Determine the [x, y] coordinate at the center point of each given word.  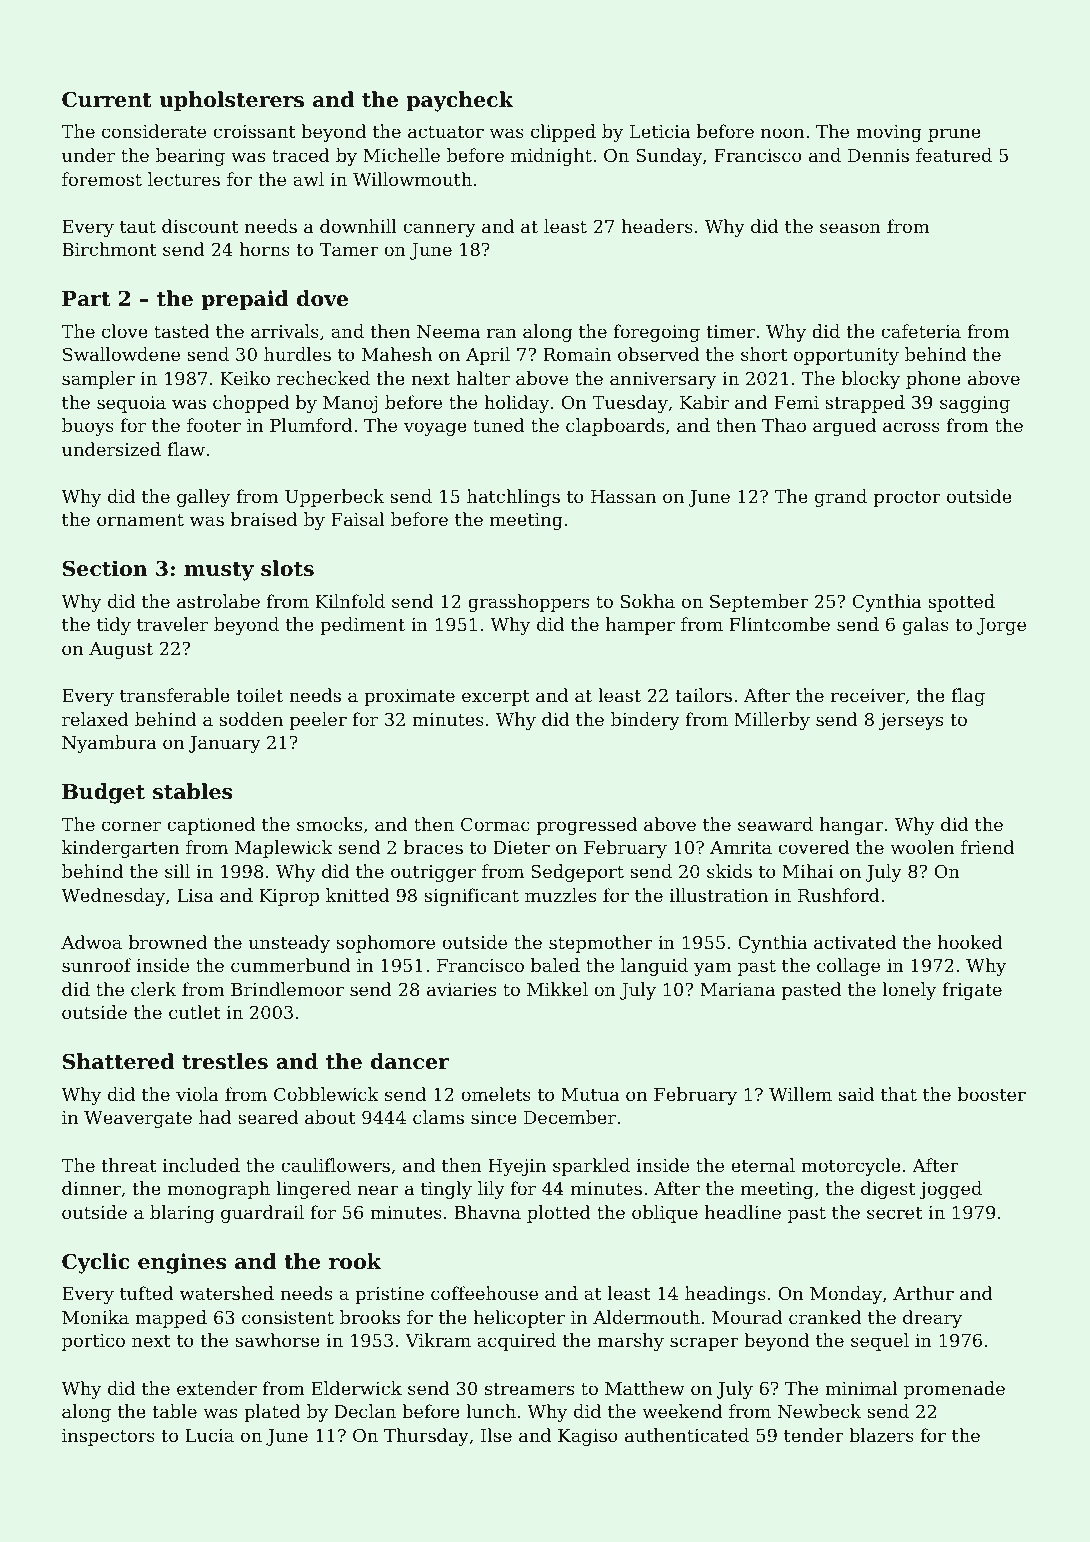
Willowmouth [412, 179]
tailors [703, 695]
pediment [362, 626]
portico [93, 1342]
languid [654, 967]
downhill [358, 226]
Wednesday [113, 897]
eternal [763, 1165]
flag [968, 697]
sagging [975, 404]
